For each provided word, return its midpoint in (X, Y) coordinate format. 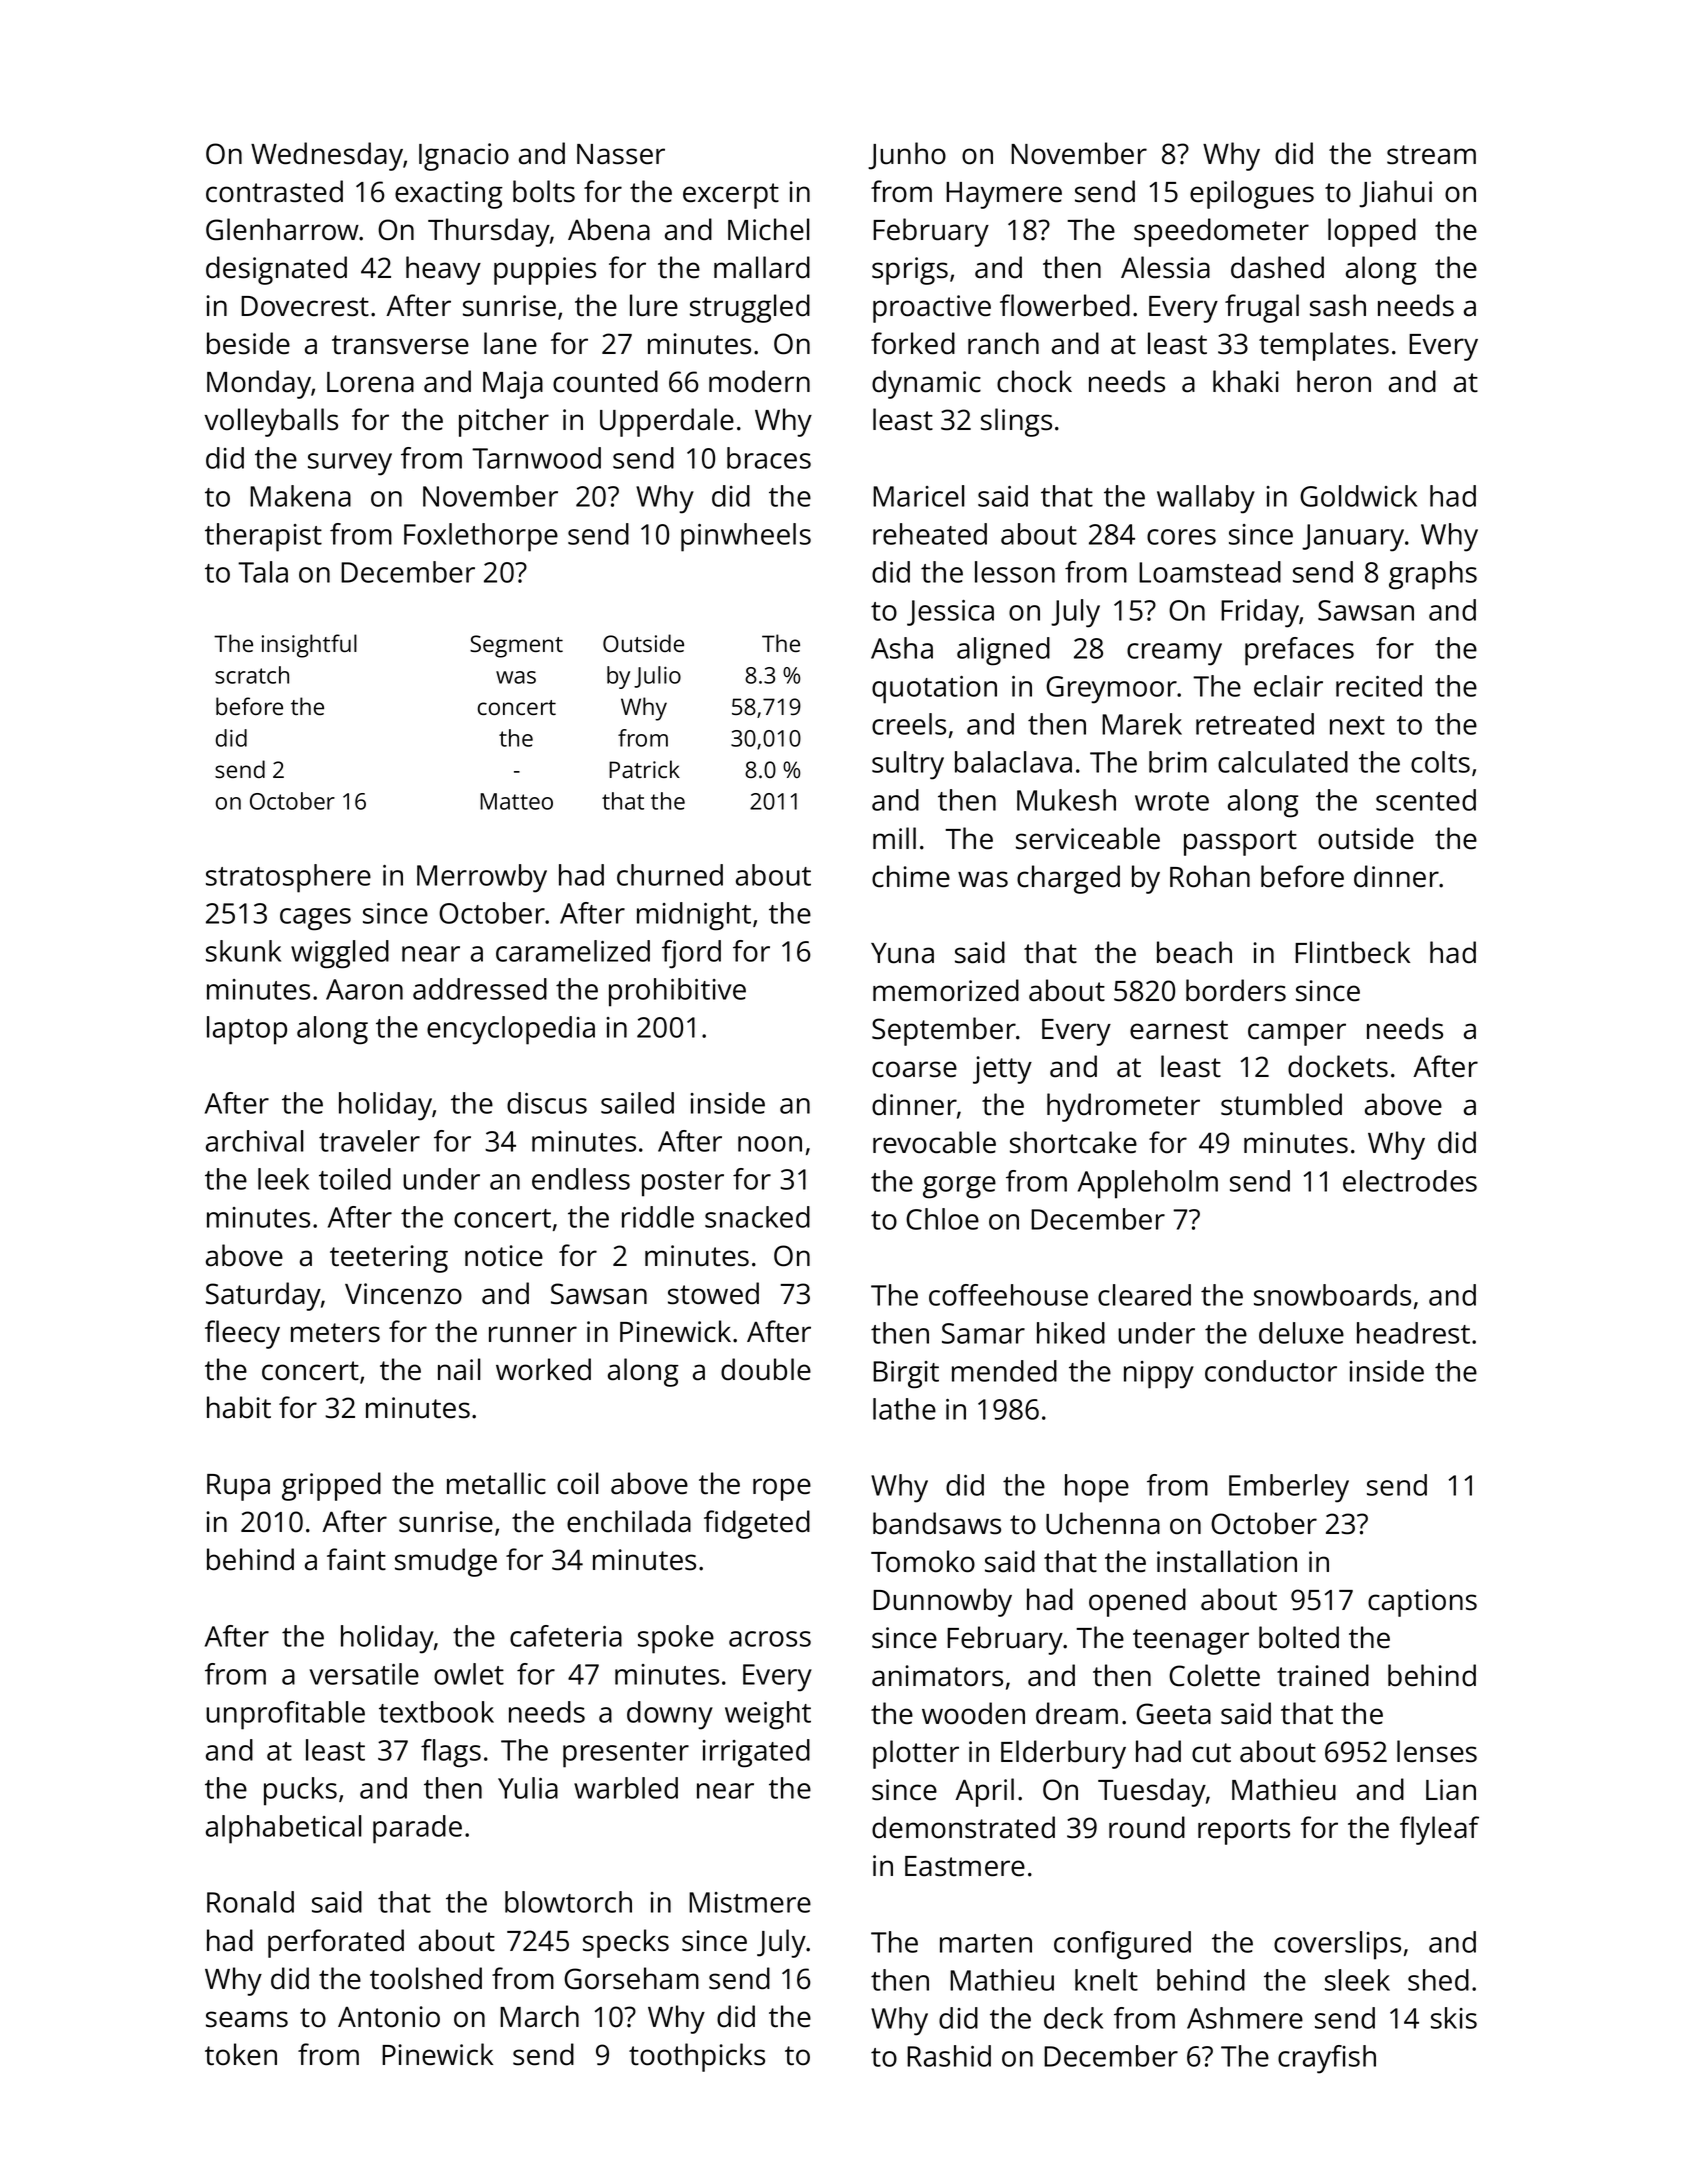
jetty (1002, 1070)
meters (335, 1333)
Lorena (370, 382)
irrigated (756, 1753)
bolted (1299, 1637)
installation (1227, 1561)
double (766, 1369)
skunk (243, 951)
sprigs (910, 271)
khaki (1246, 381)
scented (1426, 800)
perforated (336, 1943)
